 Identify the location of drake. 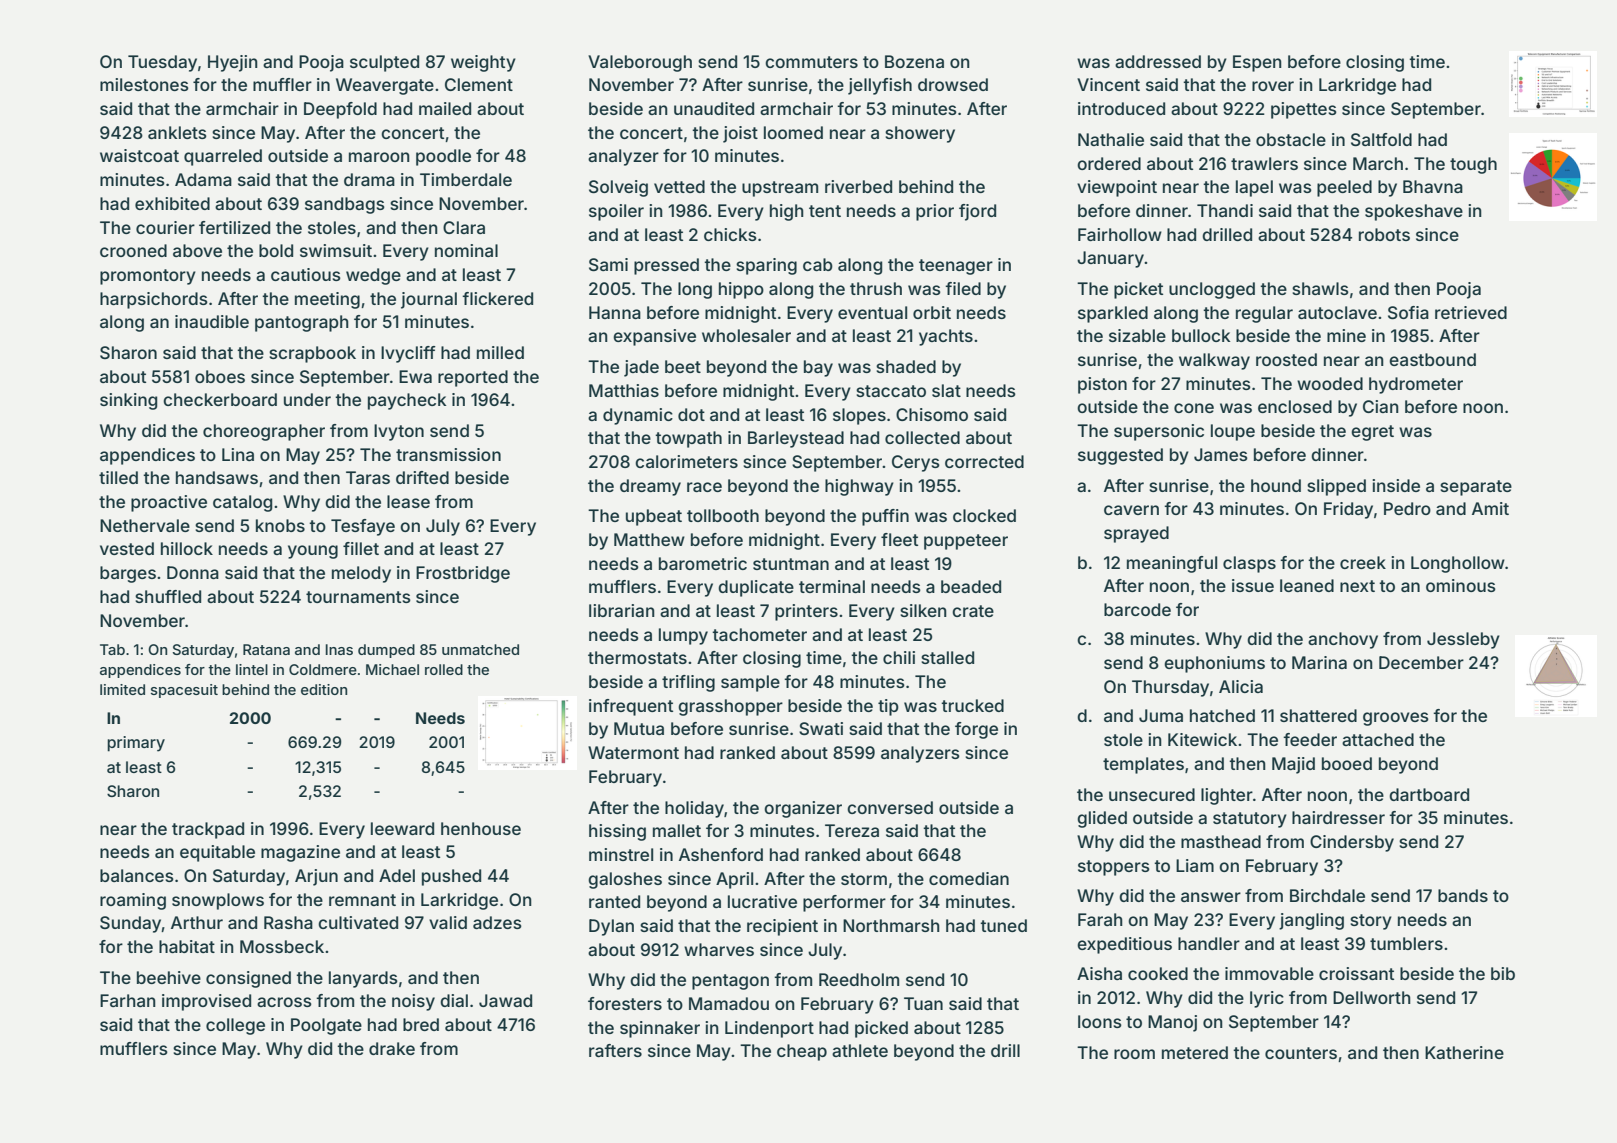
(392, 1048).
